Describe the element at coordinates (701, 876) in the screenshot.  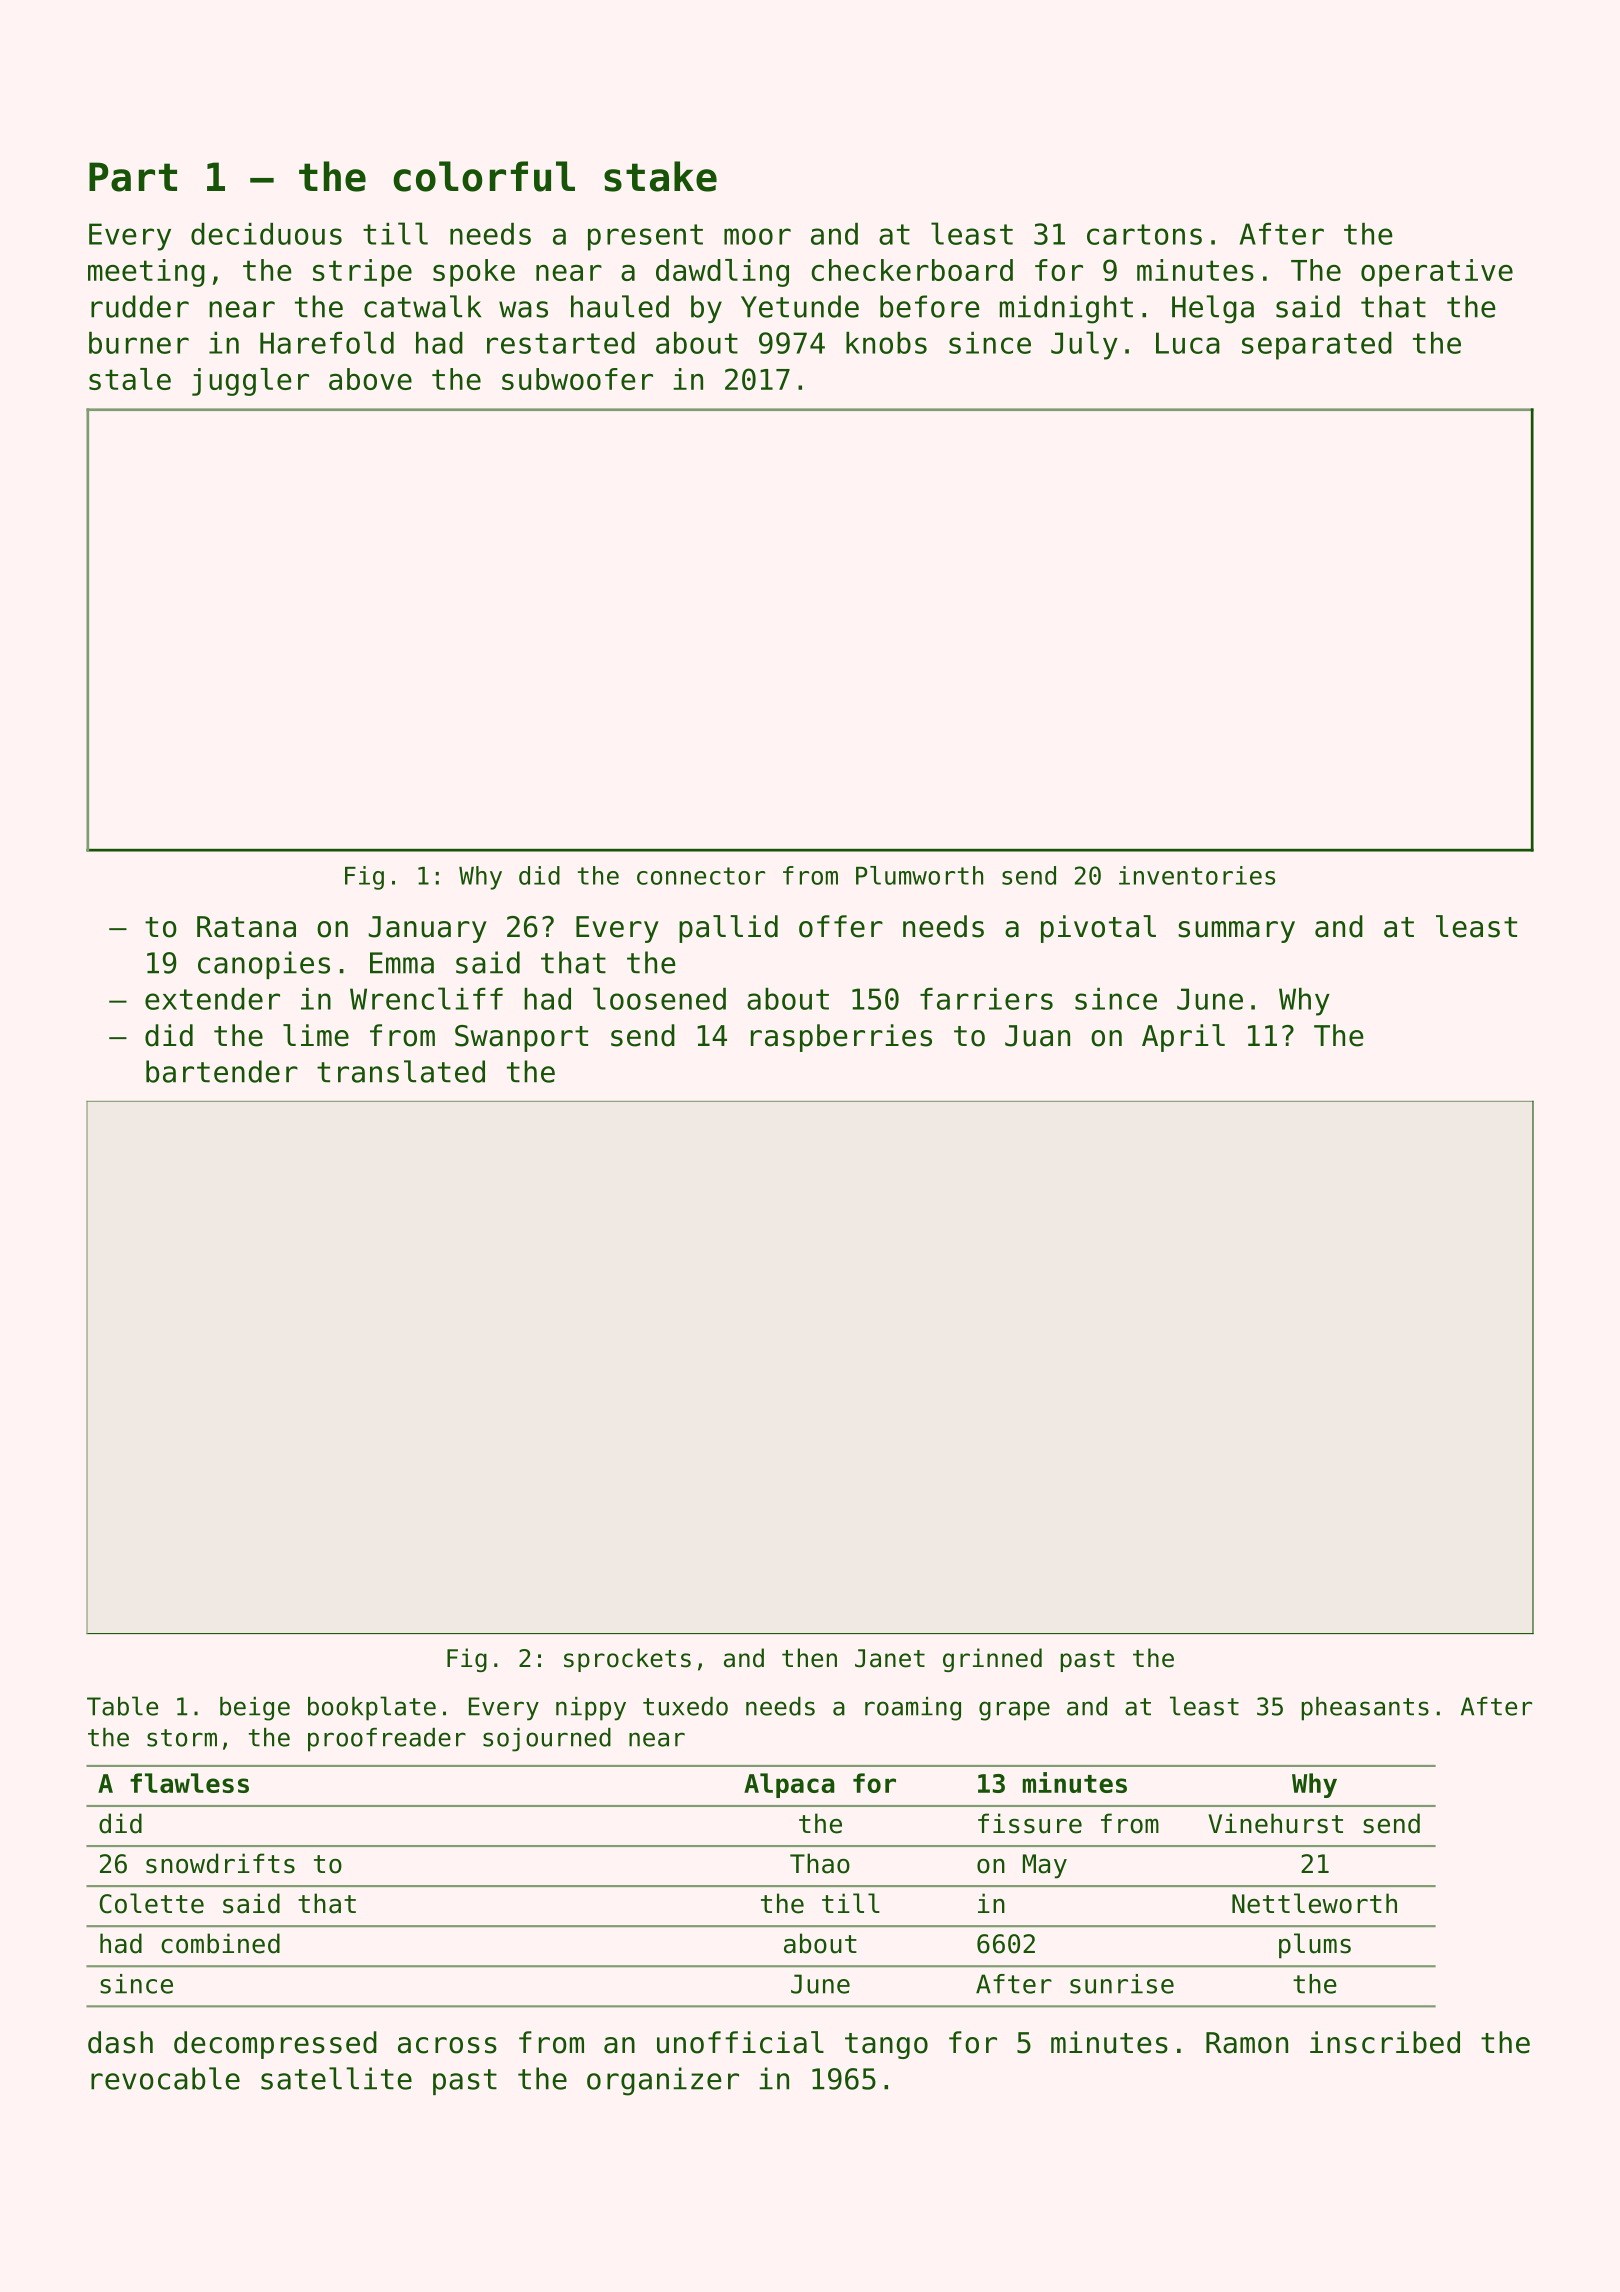
I see `connector` at that location.
